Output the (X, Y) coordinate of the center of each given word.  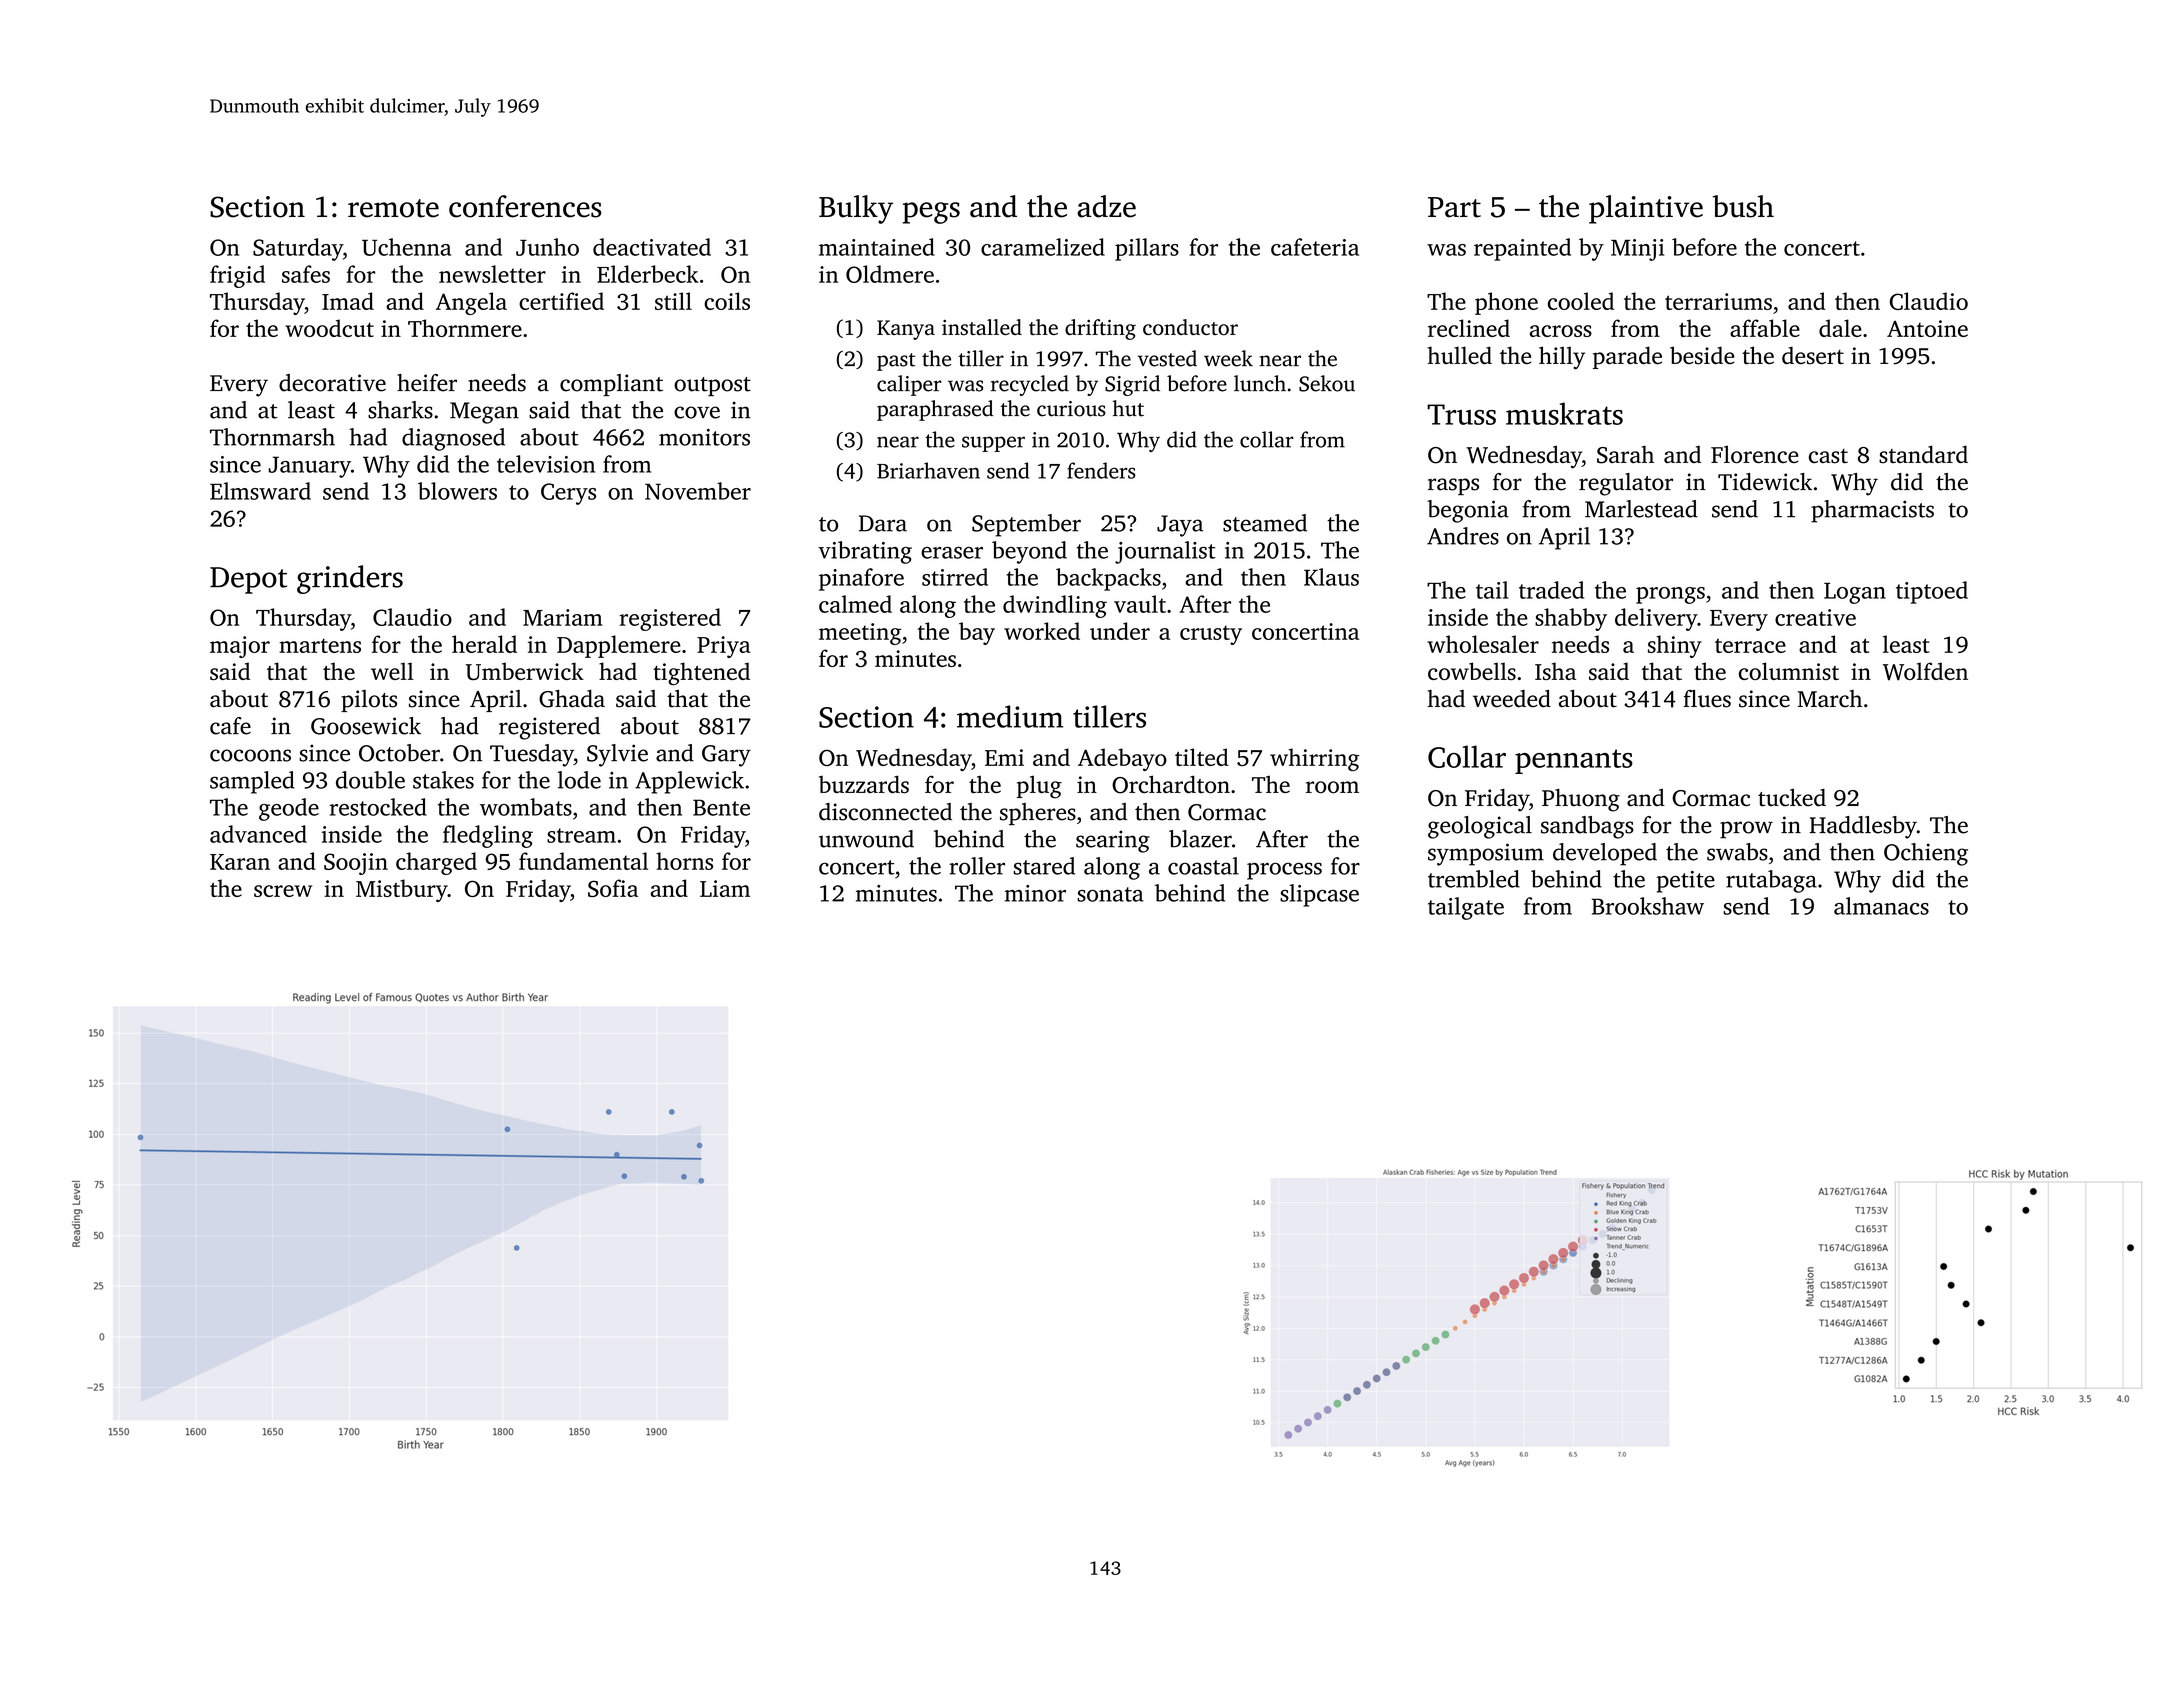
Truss (1461, 414)
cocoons (250, 755)
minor (1035, 893)
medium (1010, 716)
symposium (1486, 854)
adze (1106, 206)
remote (393, 208)
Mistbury (402, 890)
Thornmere (465, 328)
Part (1454, 207)
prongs (1670, 595)
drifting (1100, 329)
